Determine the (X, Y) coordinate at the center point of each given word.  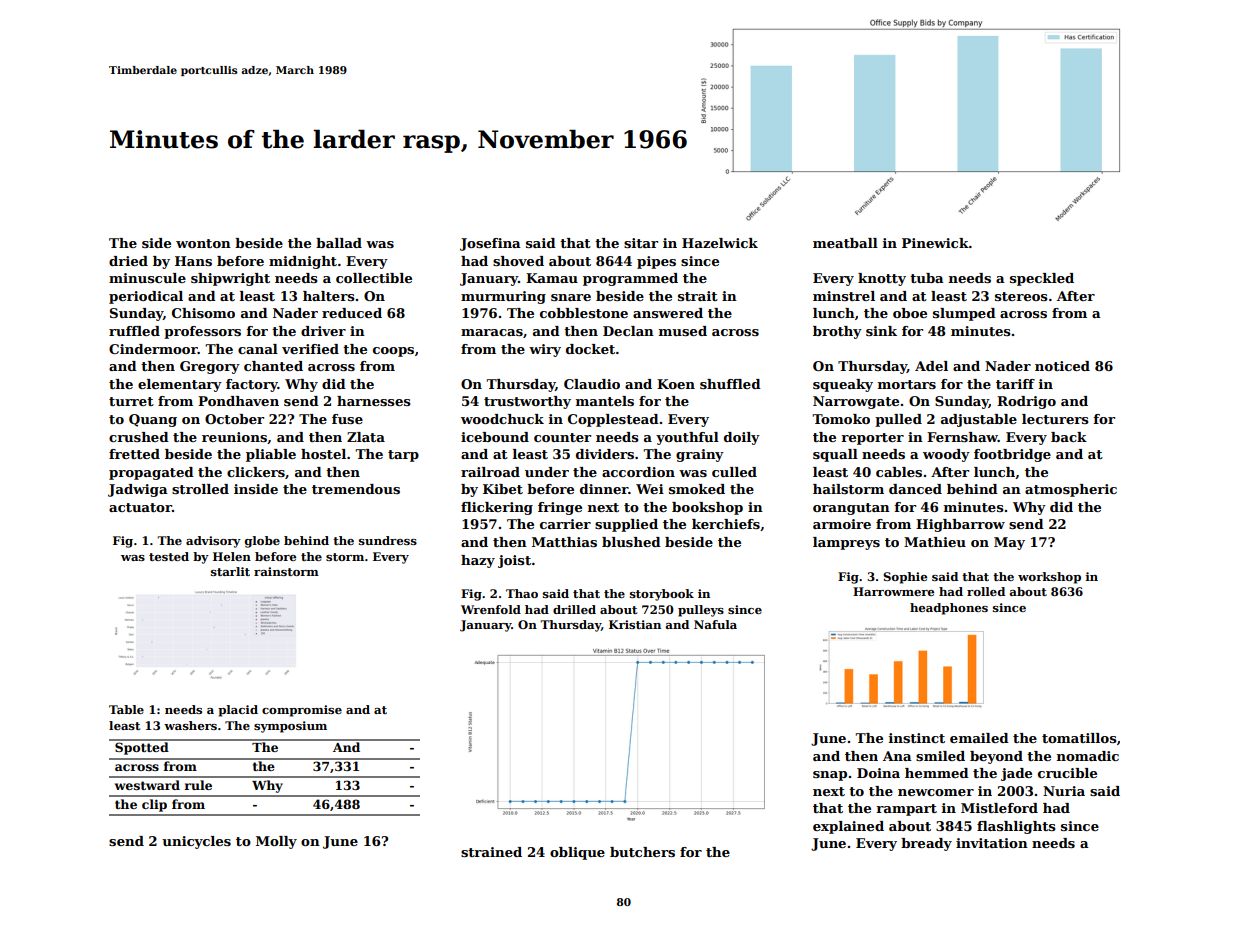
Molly (276, 842)
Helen (232, 556)
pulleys (701, 611)
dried (128, 261)
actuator (140, 507)
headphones (949, 609)
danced (915, 489)
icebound (495, 437)
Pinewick (935, 243)
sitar (641, 243)
